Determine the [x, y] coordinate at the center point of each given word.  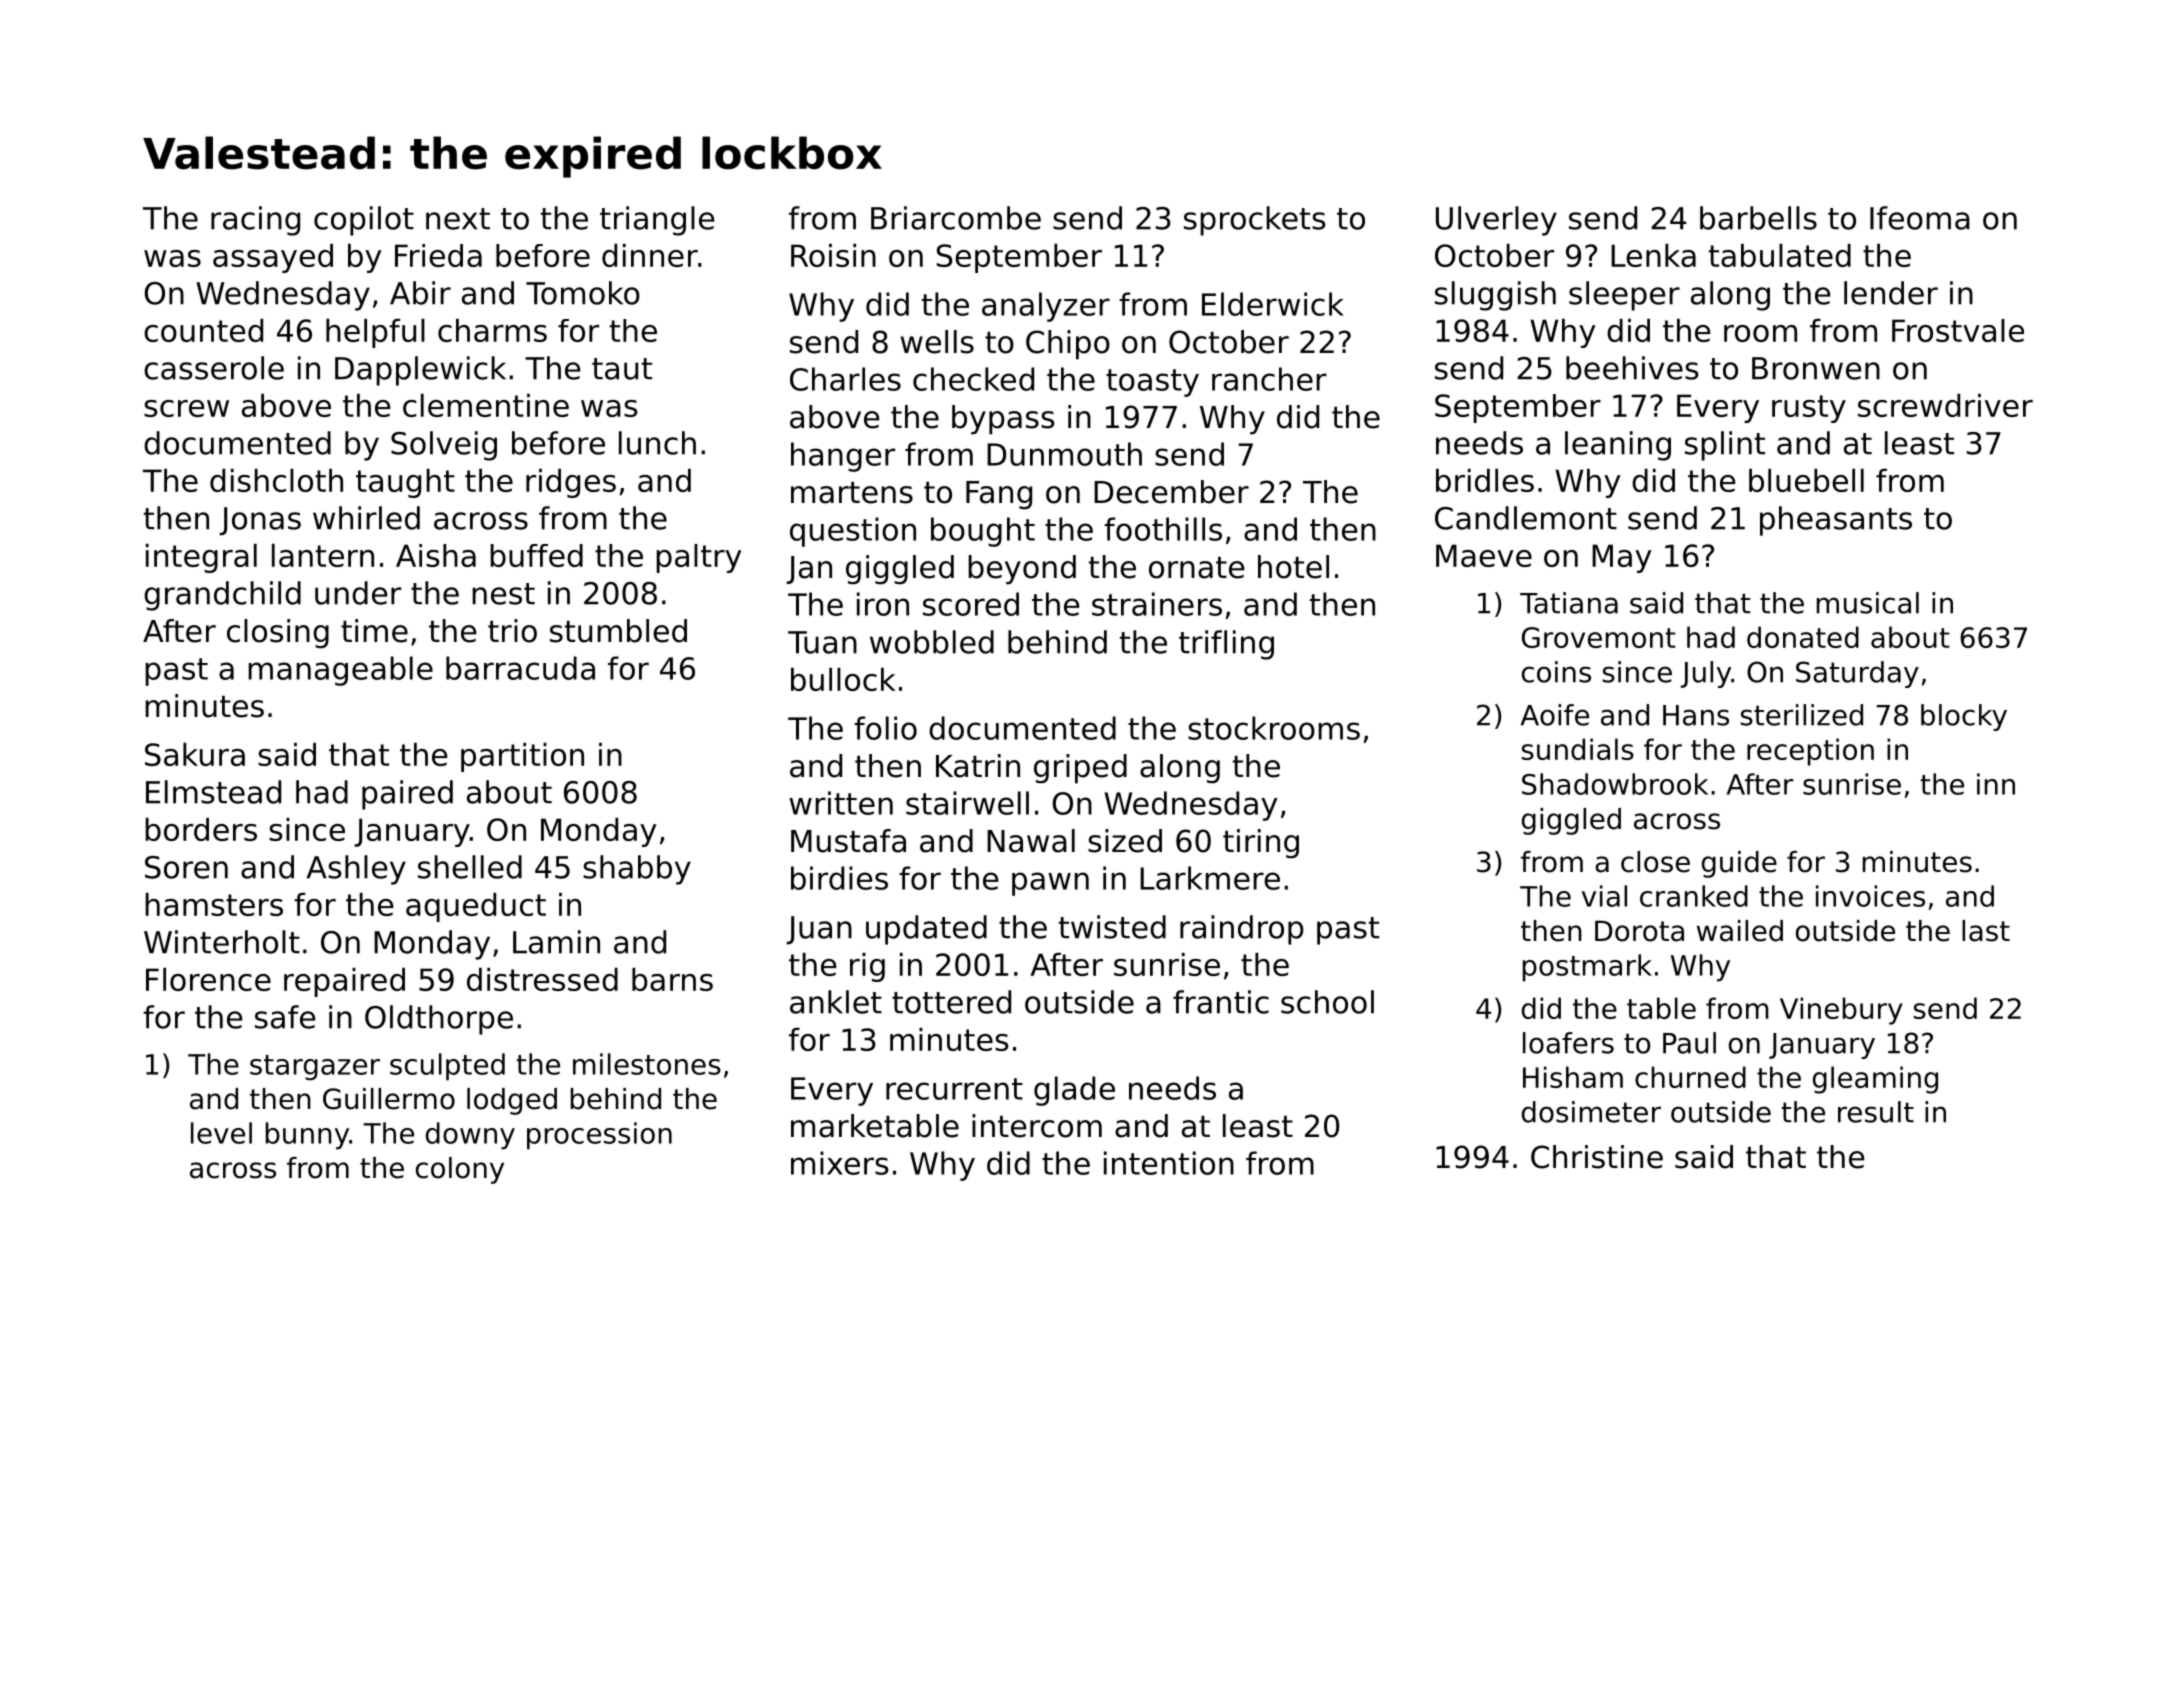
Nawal [1031, 841]
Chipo [1068, 345]
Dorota [1639, 931]
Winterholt [222, 942]
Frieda [438, 255]
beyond [1022, 570]
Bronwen [1816, 368]
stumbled [618, 631]
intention [1169, 1163]
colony [460, 1170]
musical [1868, 603]
